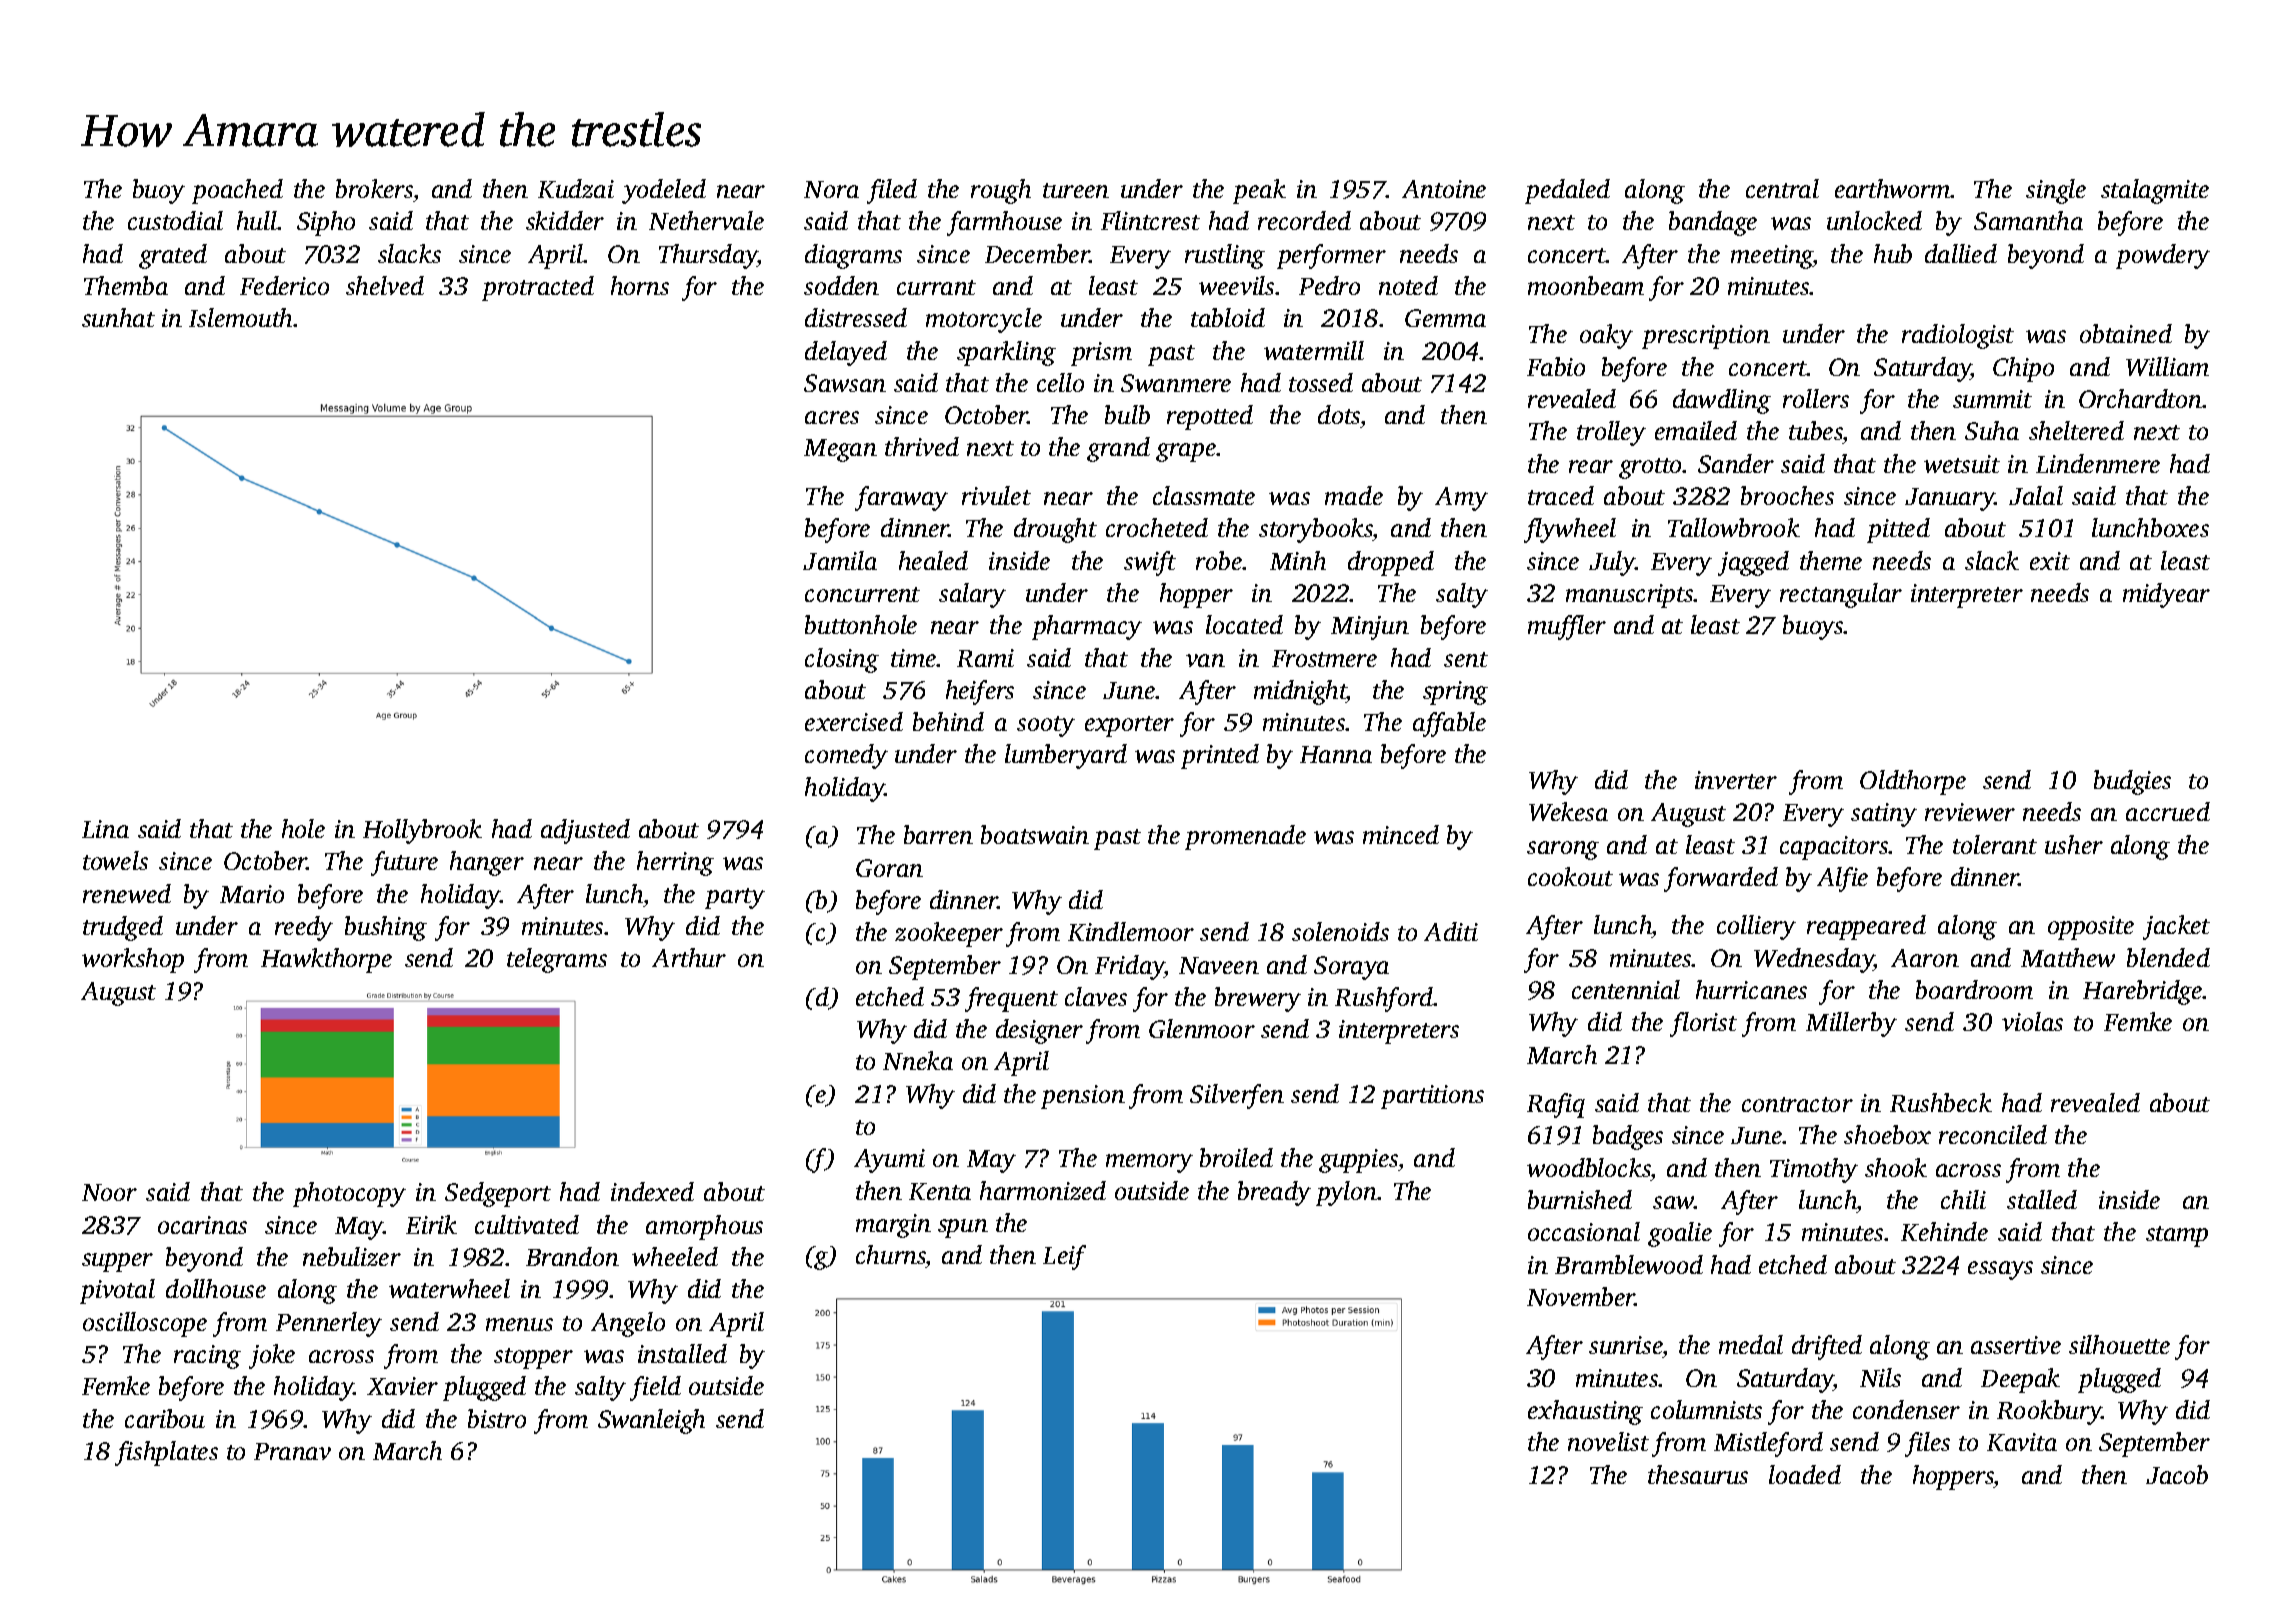 The width and height of the page is (2292, 1620). What do you see at coordinates (1713, 223) in the page?
I see `bandage` at bounding box center [1713, 223].
